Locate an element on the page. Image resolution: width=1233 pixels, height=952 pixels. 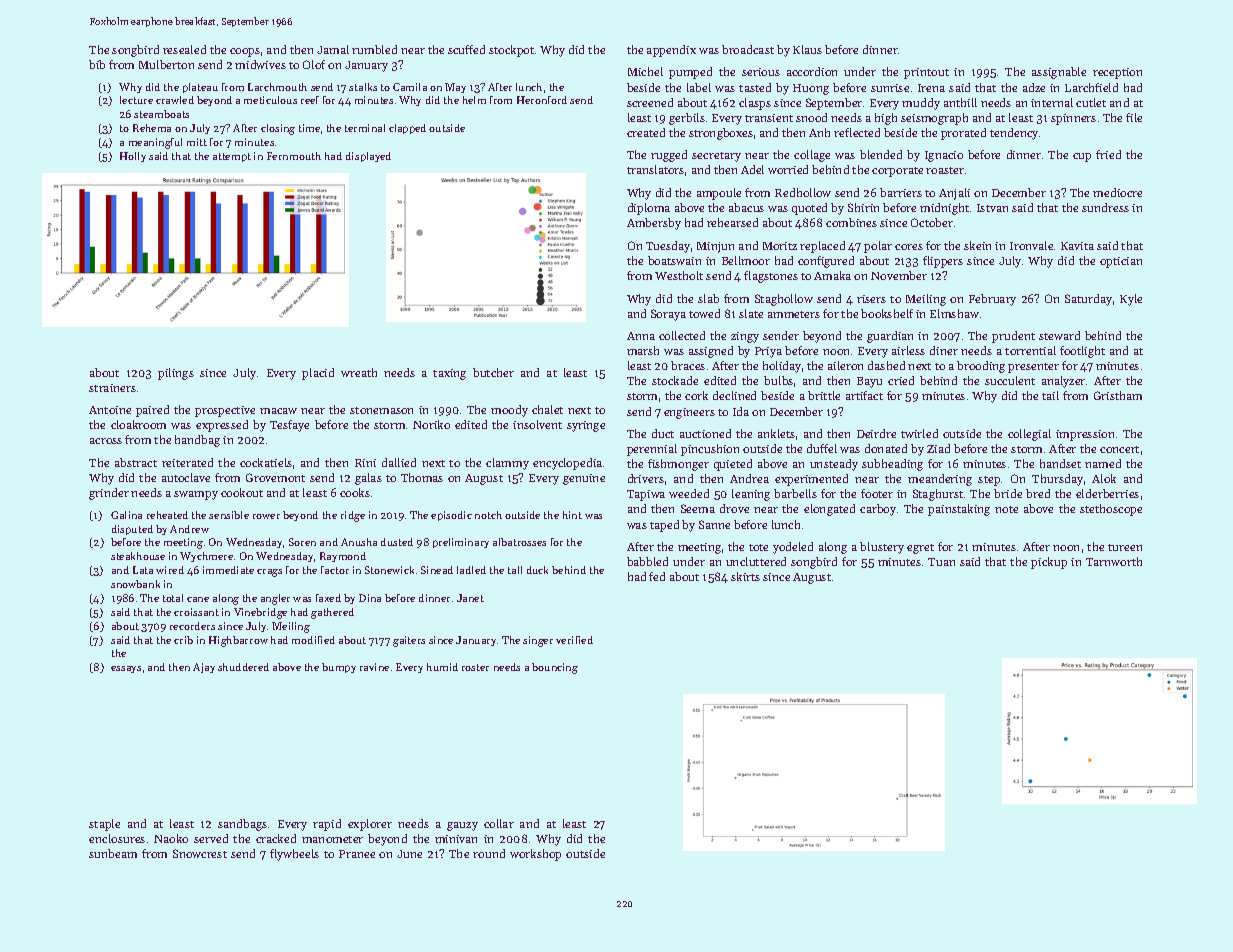
across is located at coordinates (106, 441).
